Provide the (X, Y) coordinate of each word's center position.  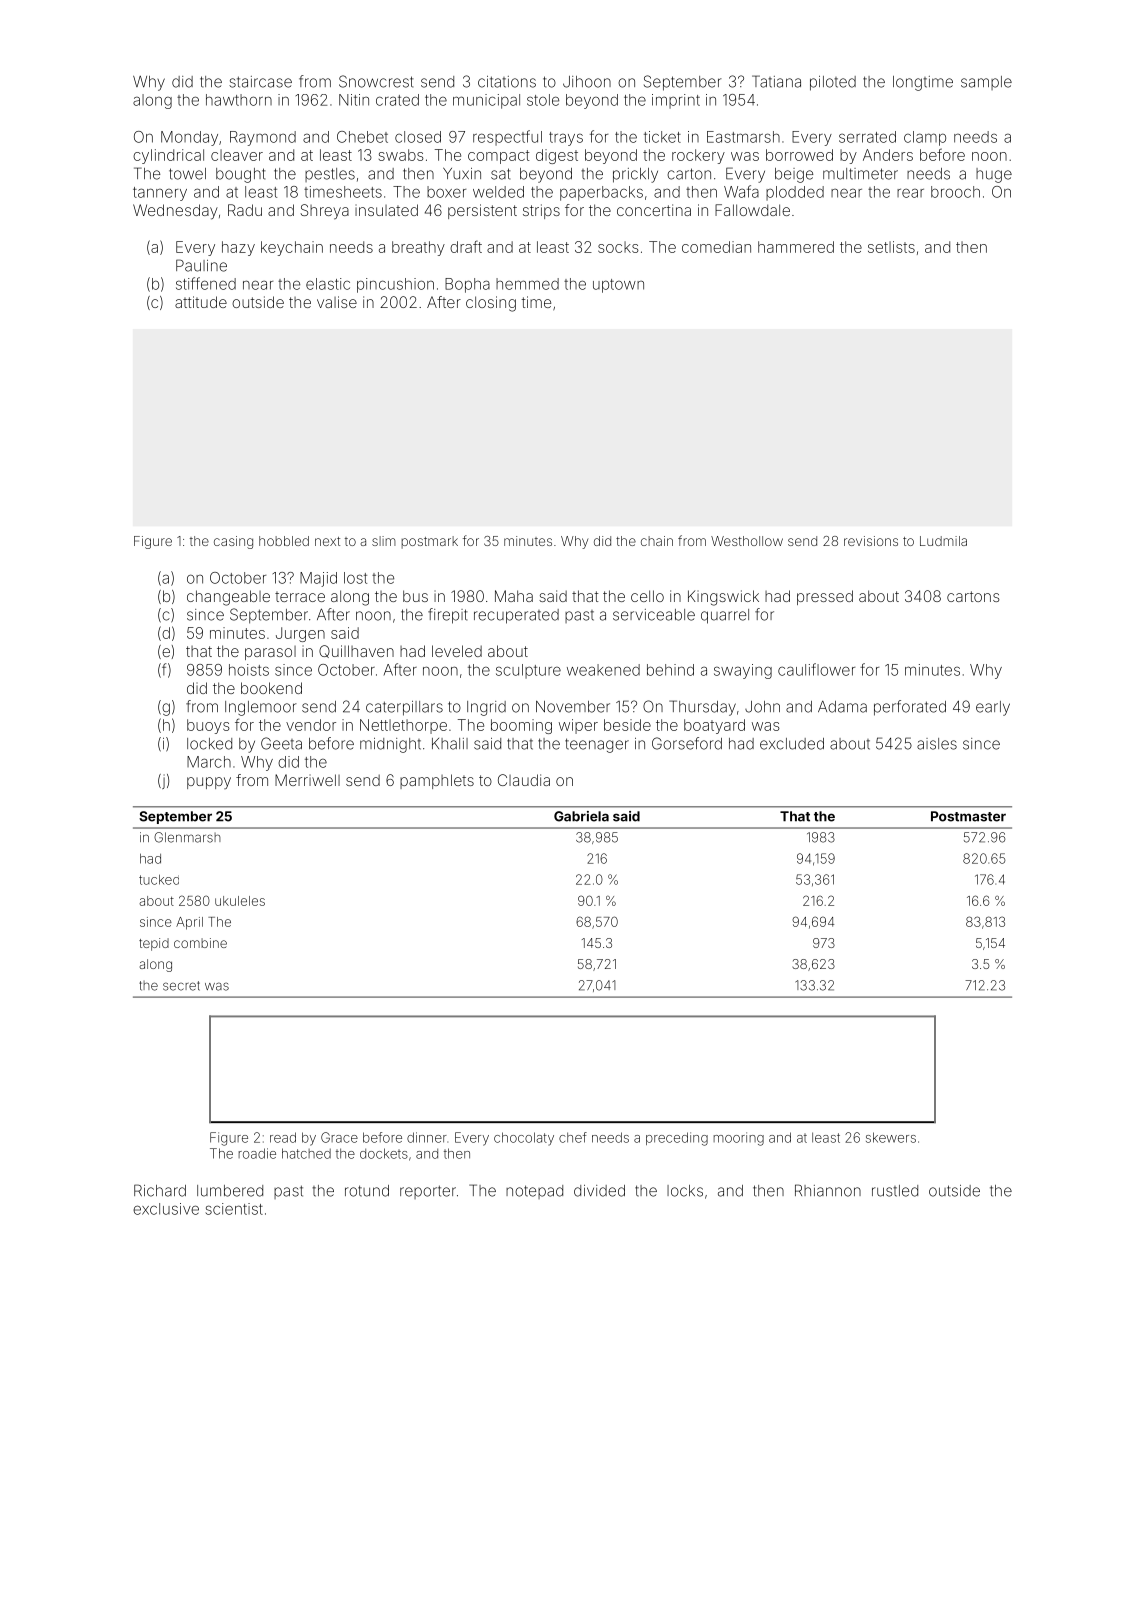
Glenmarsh (187, 837)
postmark (429, 542)
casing (233, 542)
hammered (796, 247)
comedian (716, 247)
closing (491, 304)
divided (599, 1191)
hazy (238, 248)
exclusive (166, 1209)
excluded (792, 744)
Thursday (702, 708)
